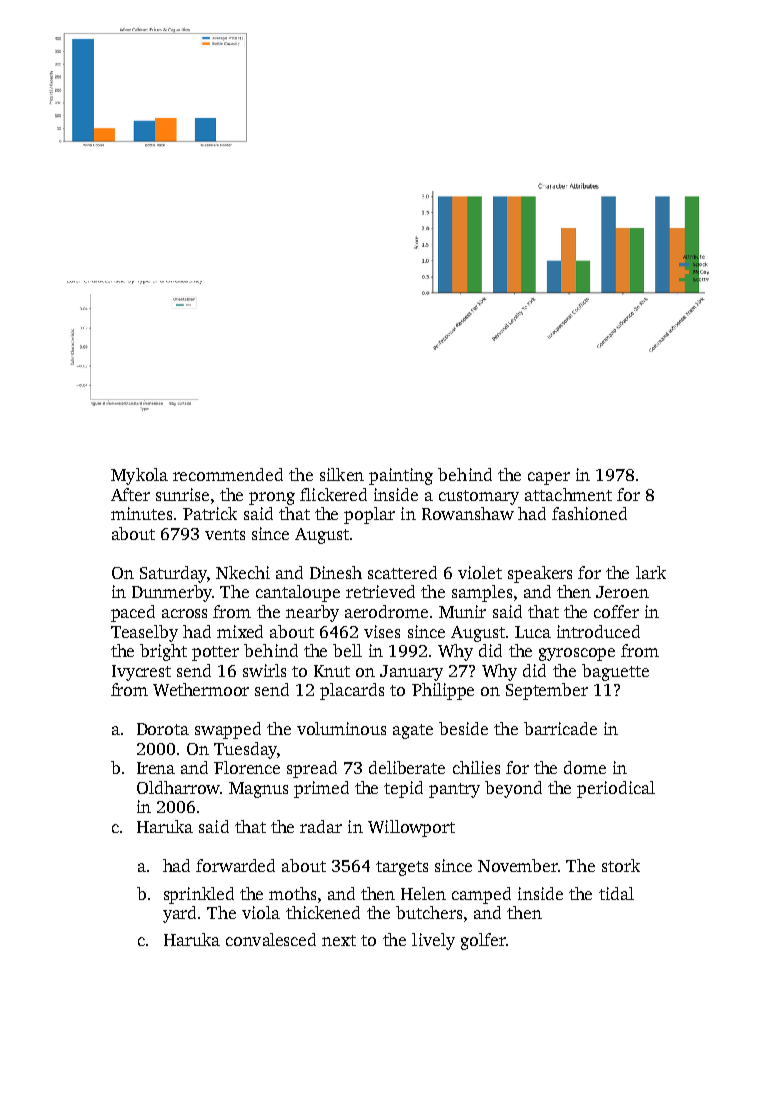 The width and height of the screenshot is (778, 1103). Describe the element at coordinates (215, 653) in the screenshot. I see `potter` at that location.
